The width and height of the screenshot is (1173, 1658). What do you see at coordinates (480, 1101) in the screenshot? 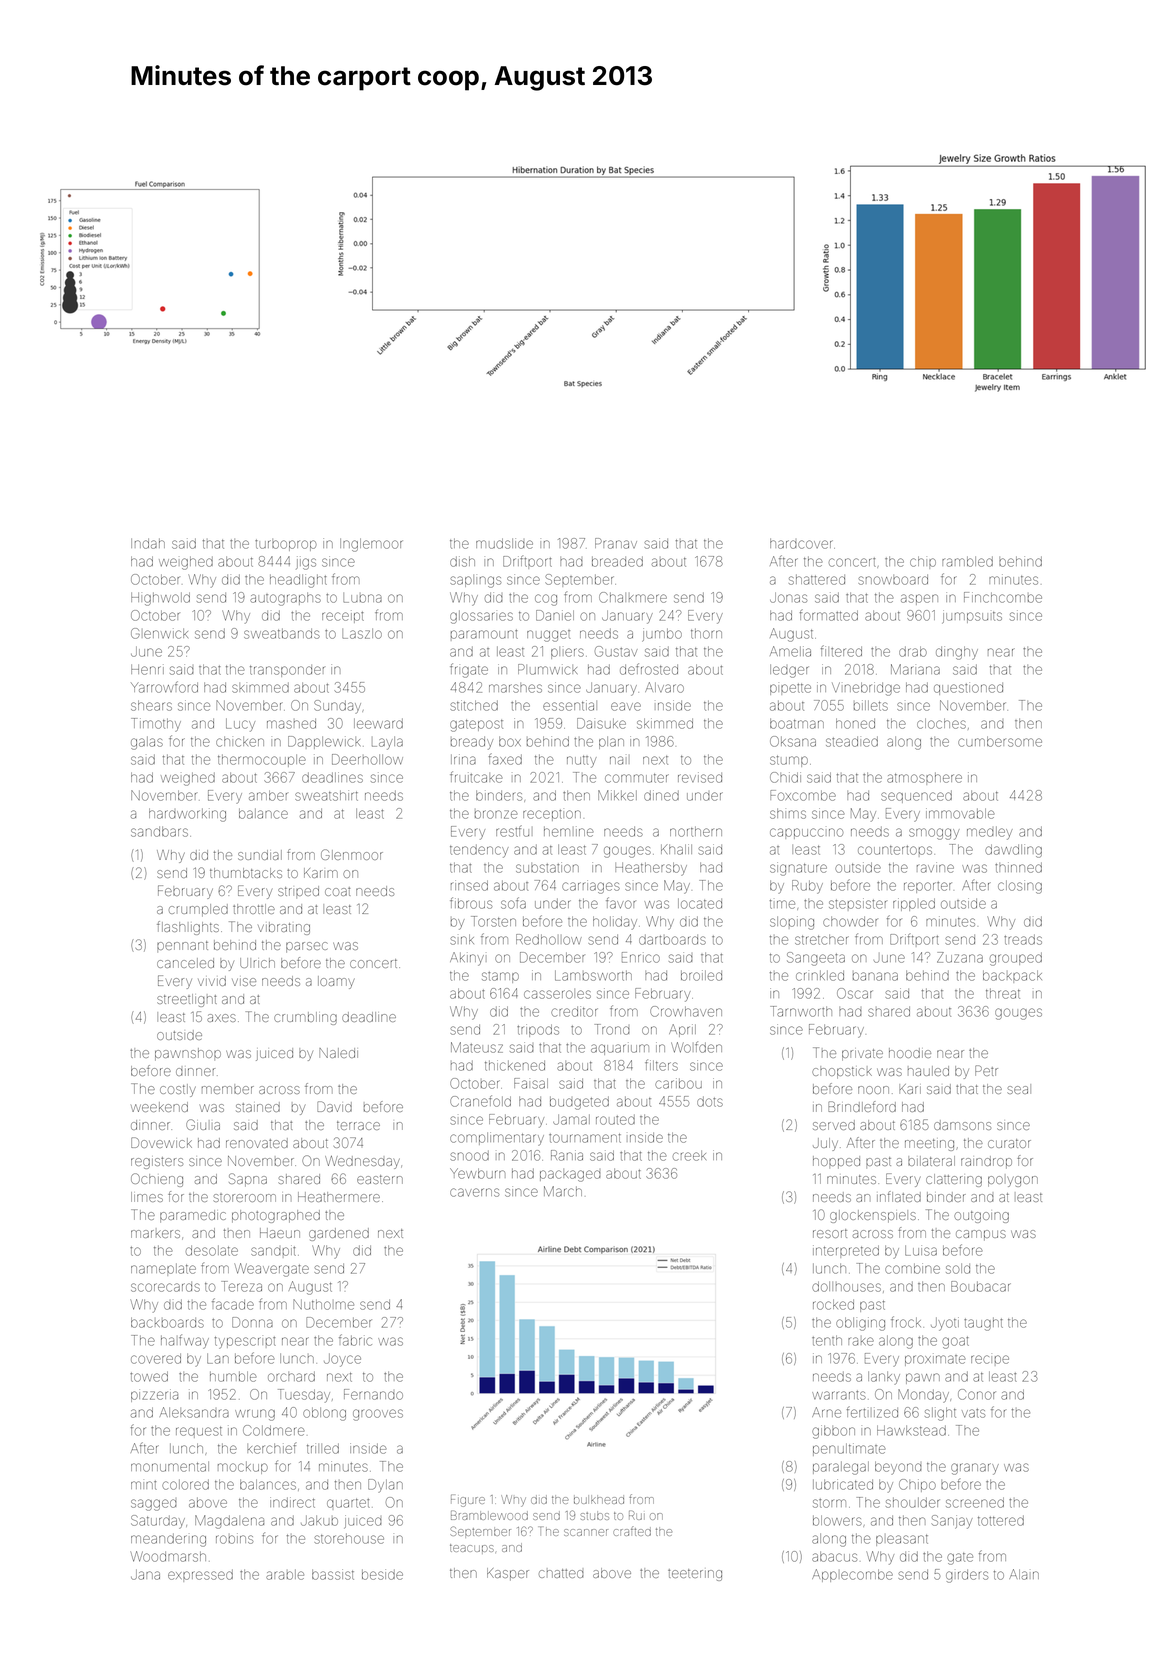
I see `Cranefold` at bounding box center [480, 1101].
